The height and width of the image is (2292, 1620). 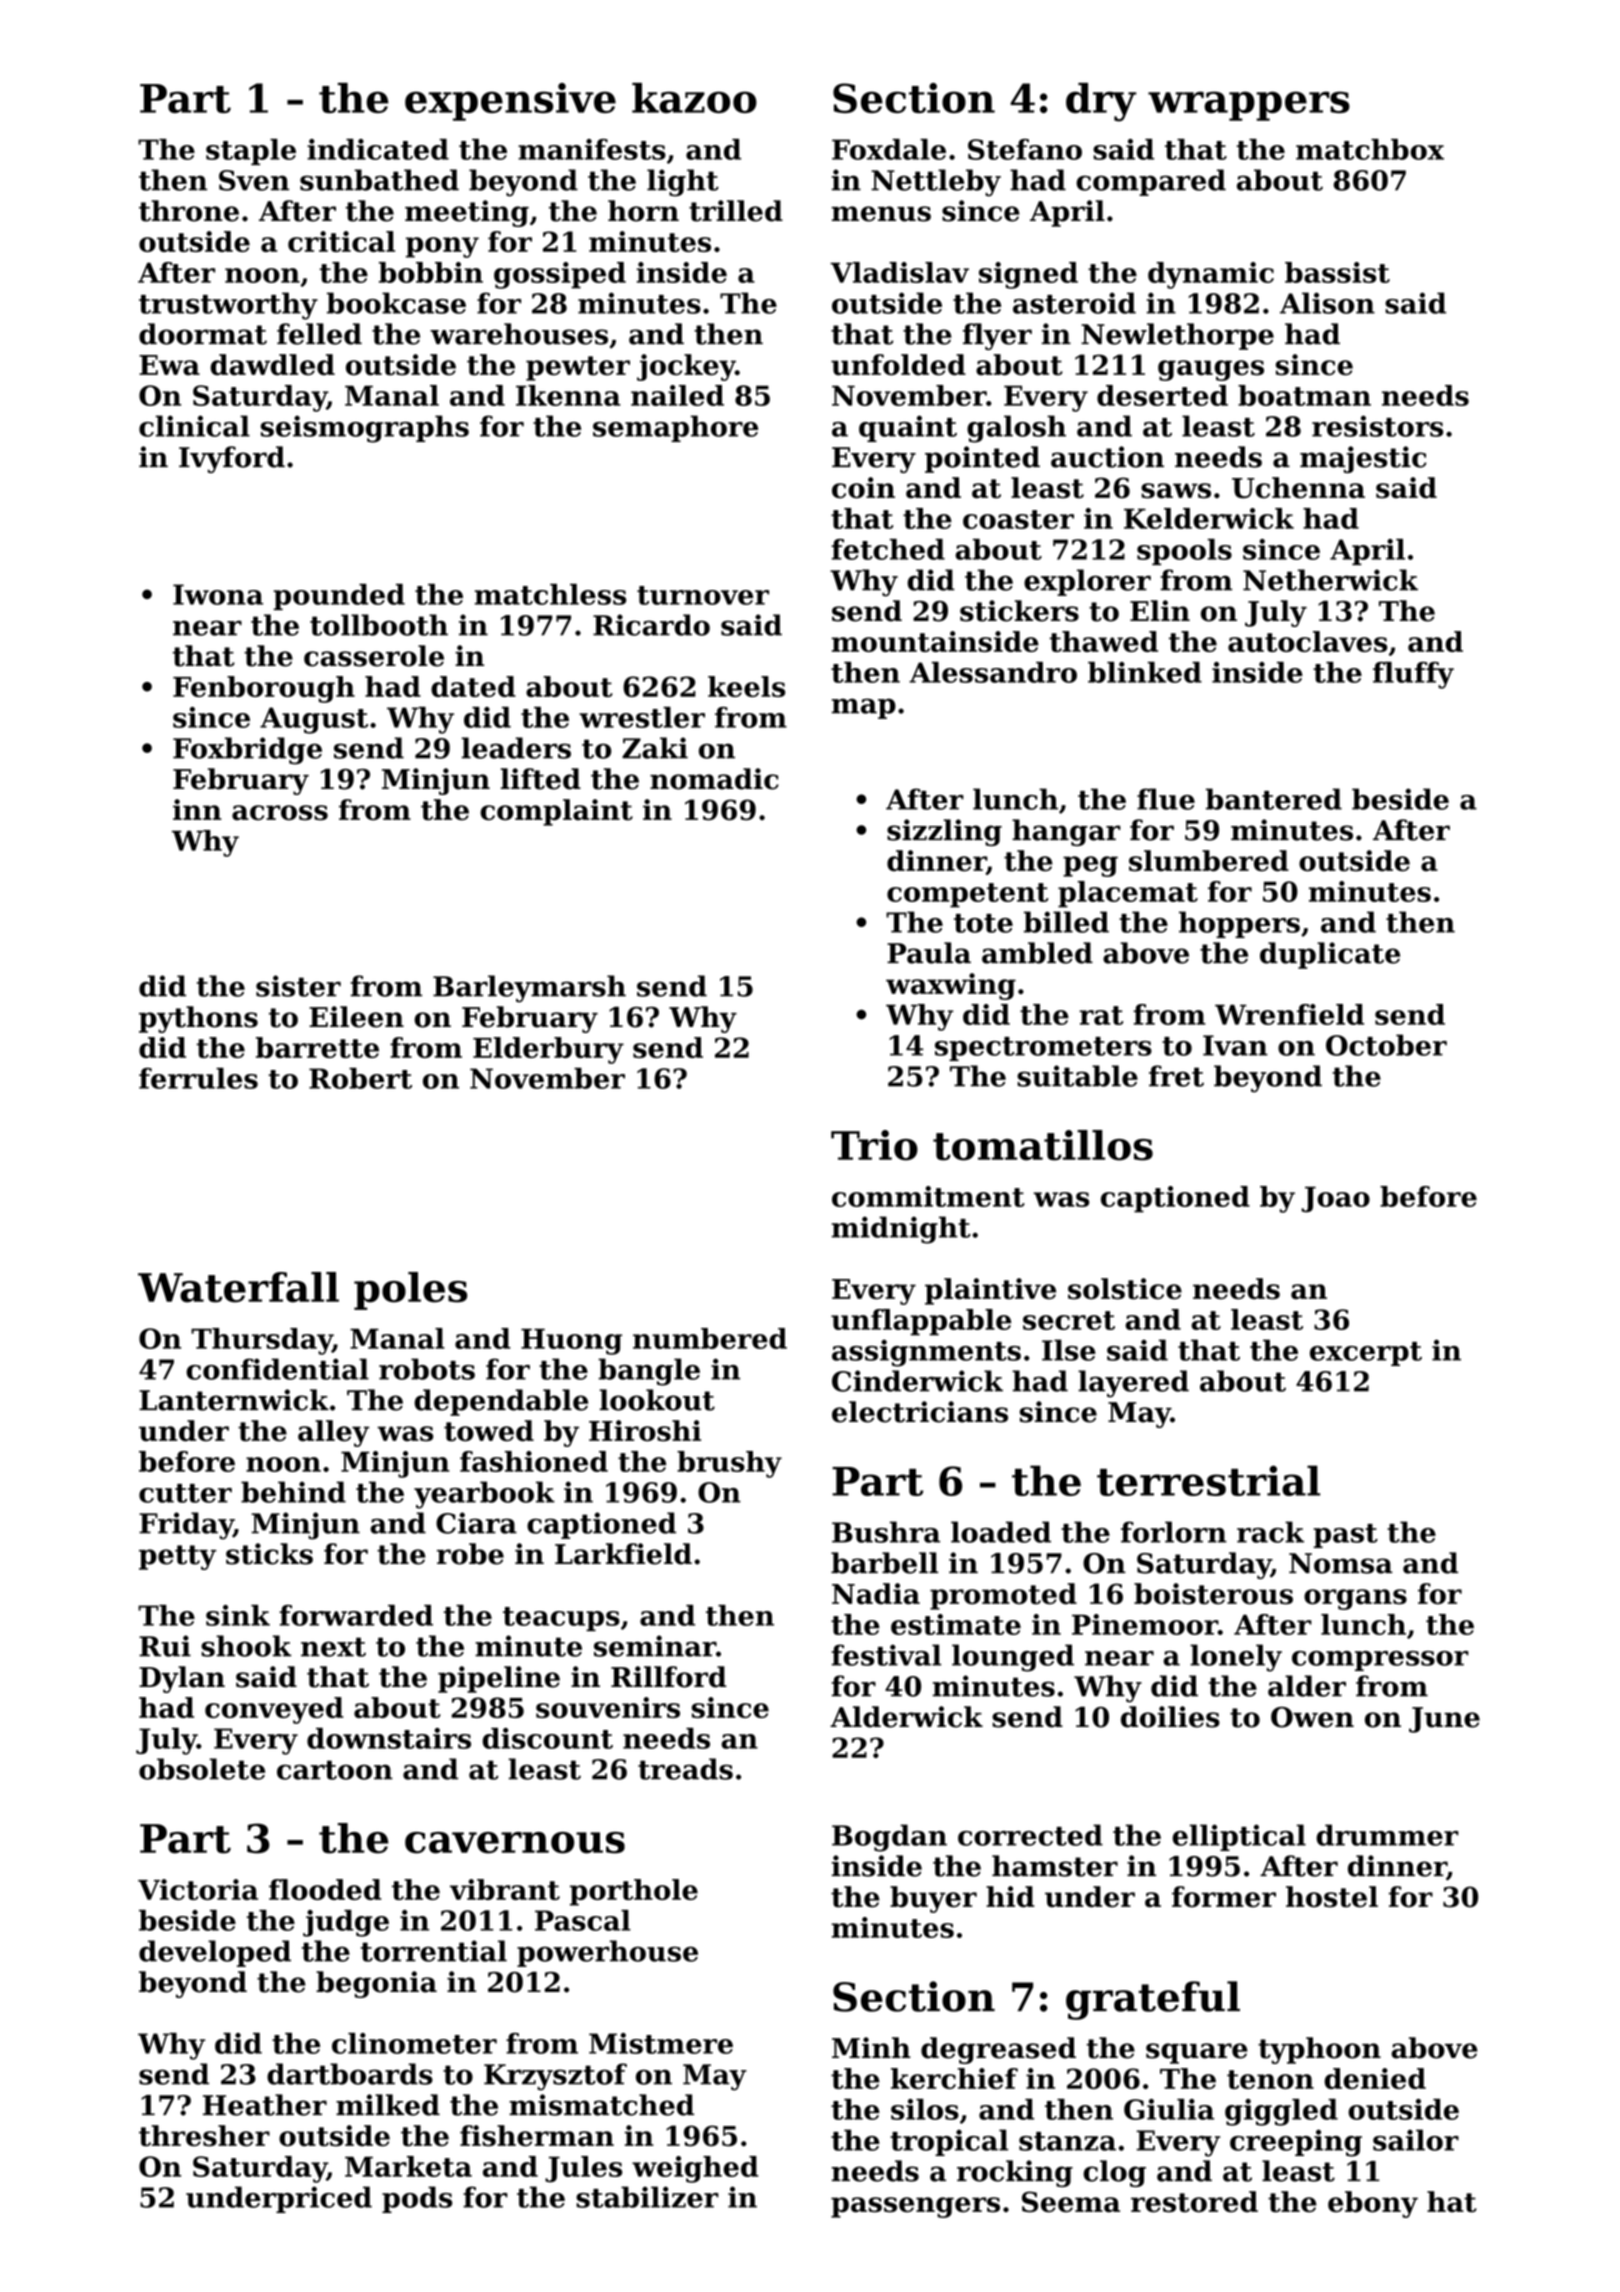 I want to click on passengers, so click(x=915, y=2207).
